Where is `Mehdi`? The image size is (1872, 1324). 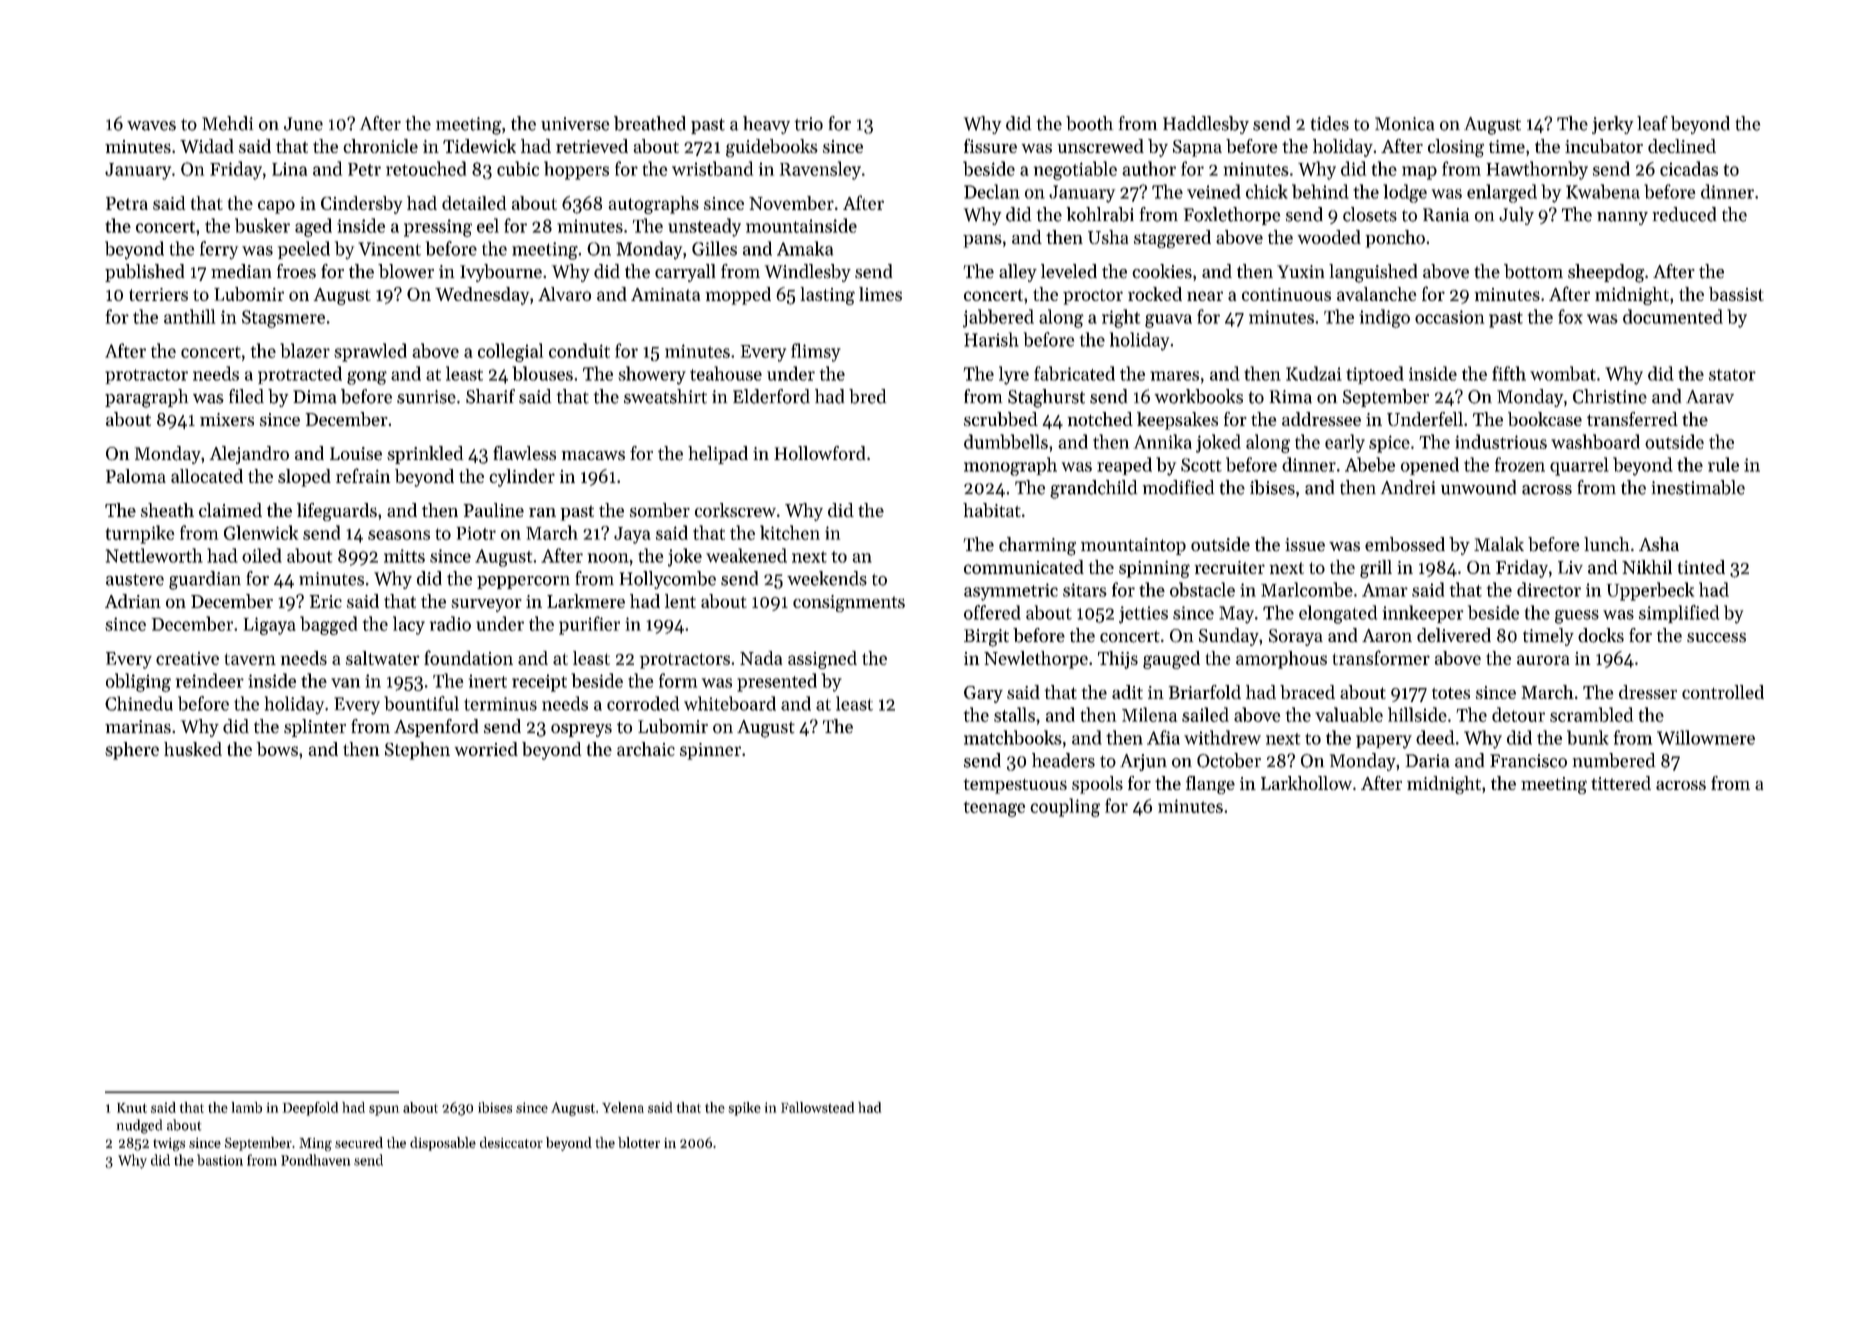 Mehdi is located at coordinates (227, 123).
